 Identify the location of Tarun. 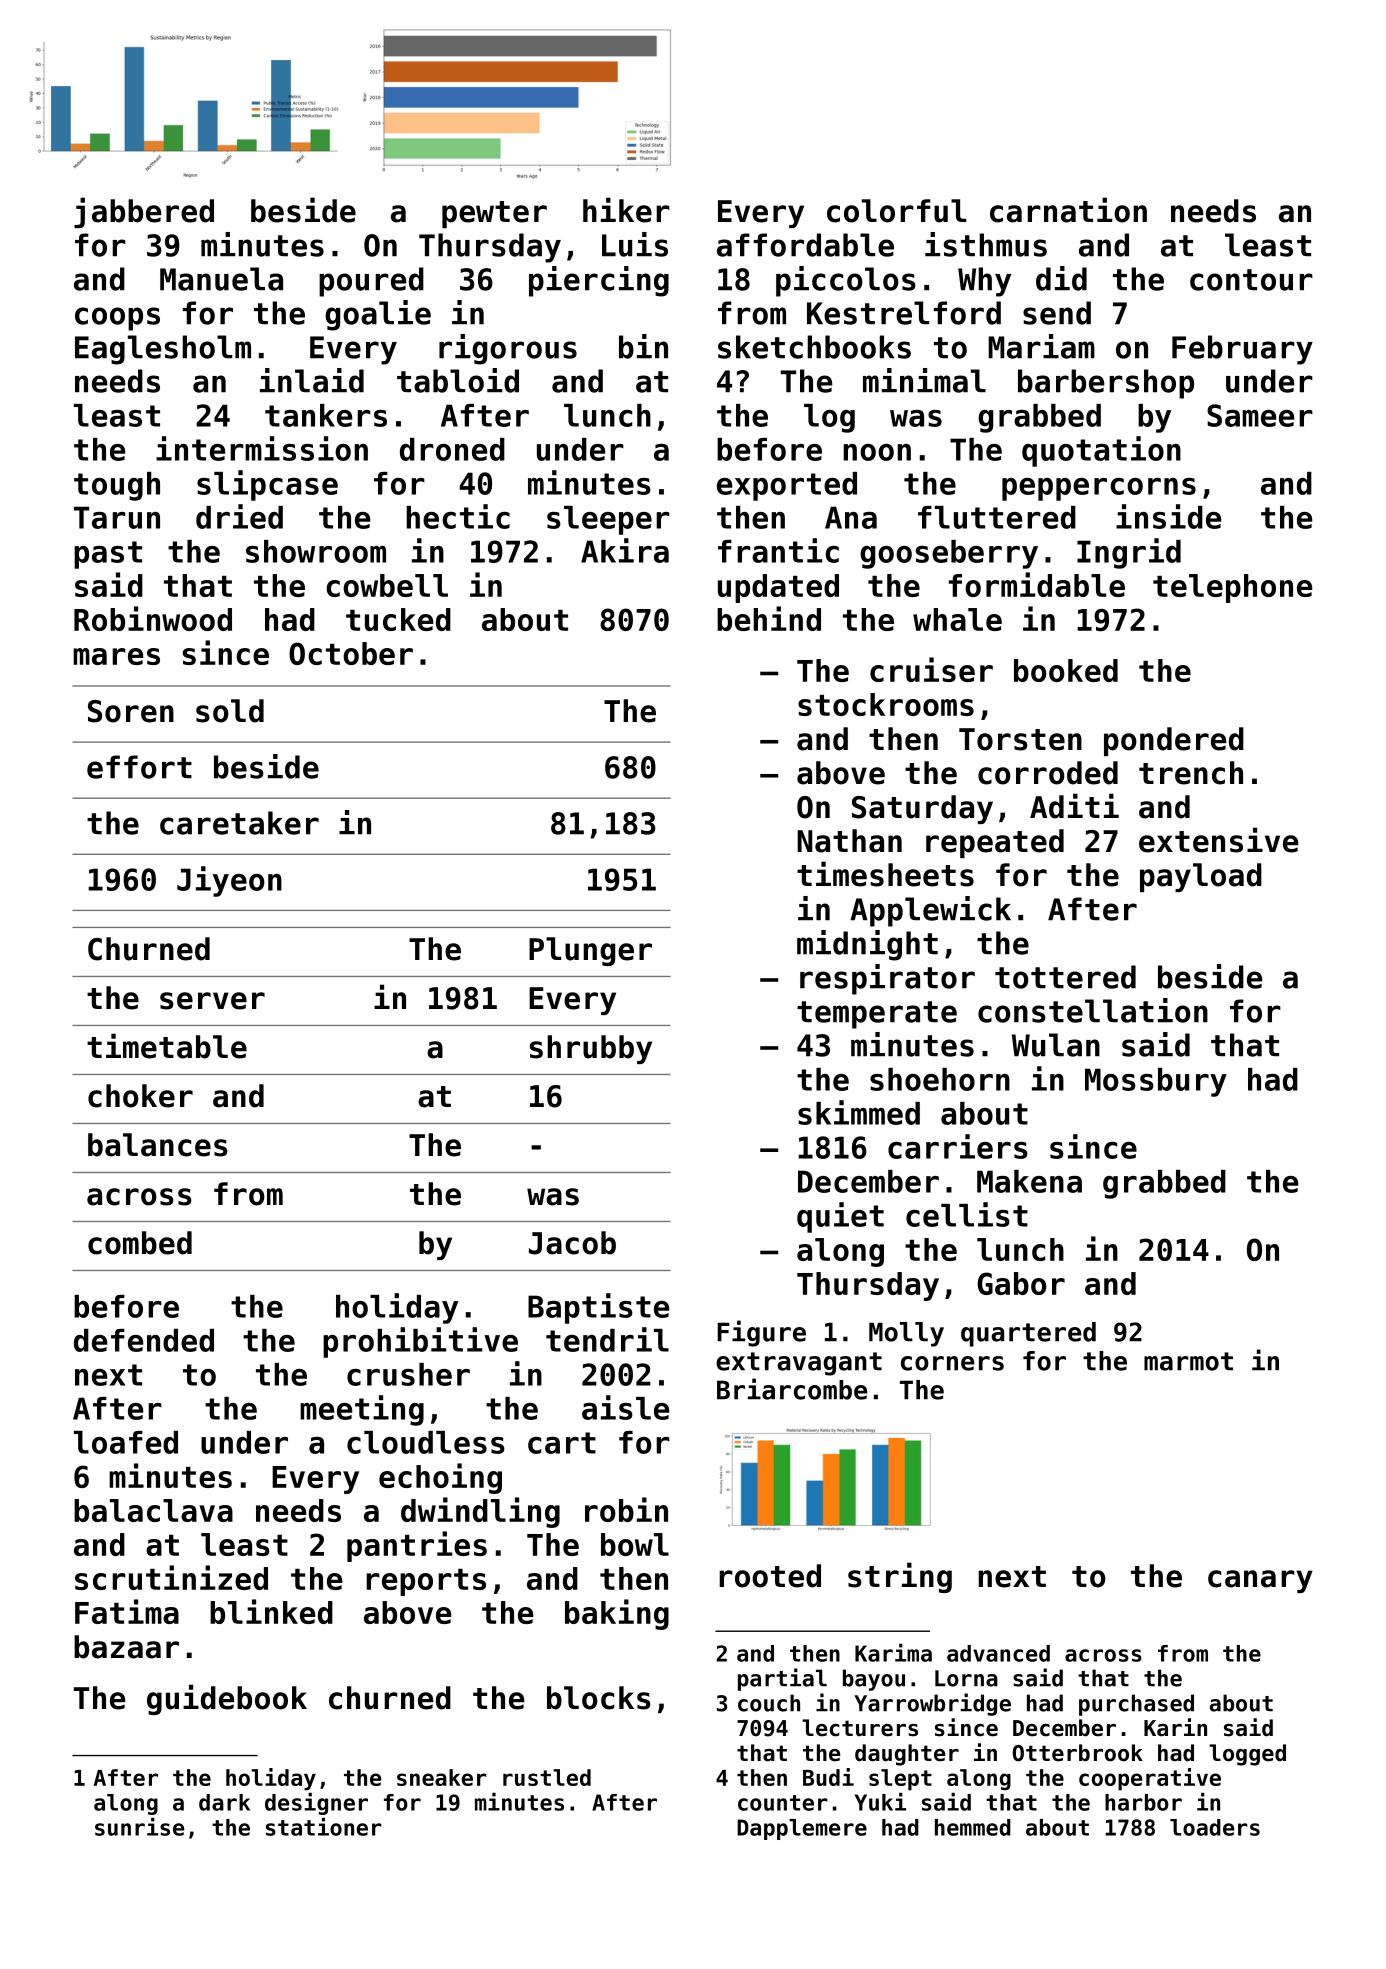
(117, 517).
